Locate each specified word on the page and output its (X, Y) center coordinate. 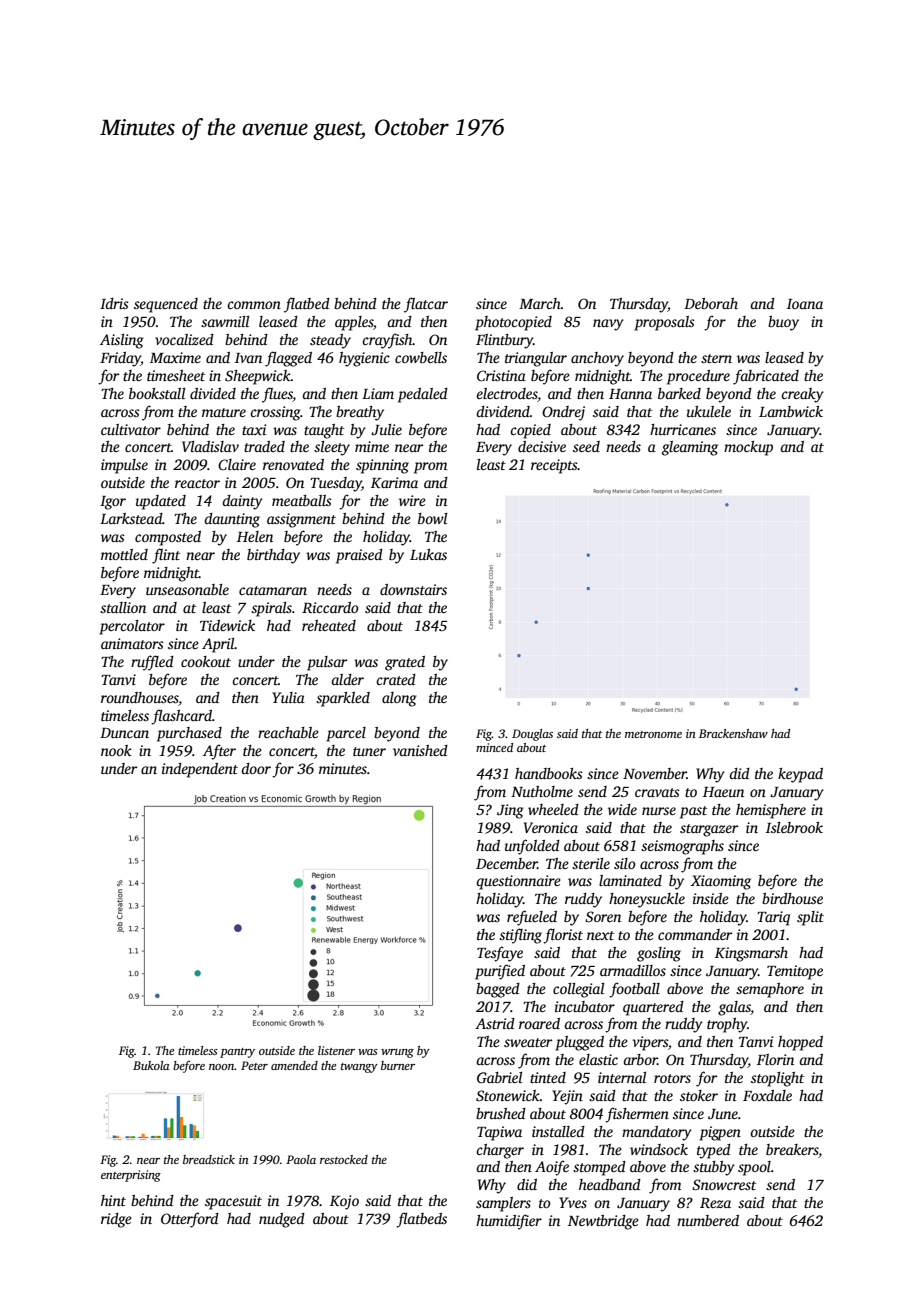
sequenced (166, 305)
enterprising (131, 1176)
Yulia (288, 697)
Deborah (711, 303)
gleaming (690, 448)
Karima (394, 482)
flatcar (426, 305)
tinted (548, 1077)
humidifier (509, 1222)
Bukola (151, 1065)
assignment (301, 520)
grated (405, 663)
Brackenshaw (733, 733)
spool (754, 1168)
